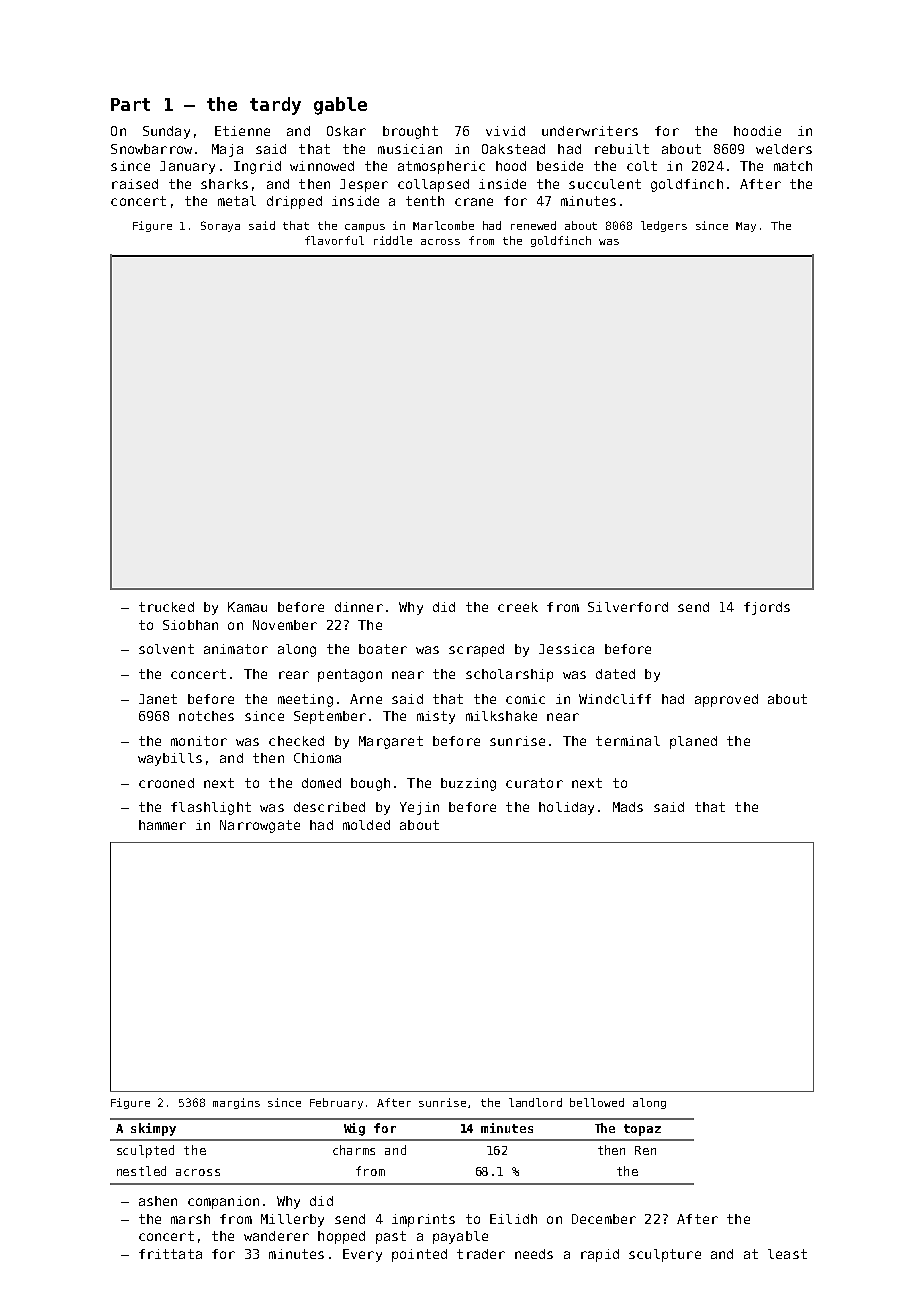 The height and width of the screenshot is (1308, 924). I want to click on Windcliff, so click(615, 699).
